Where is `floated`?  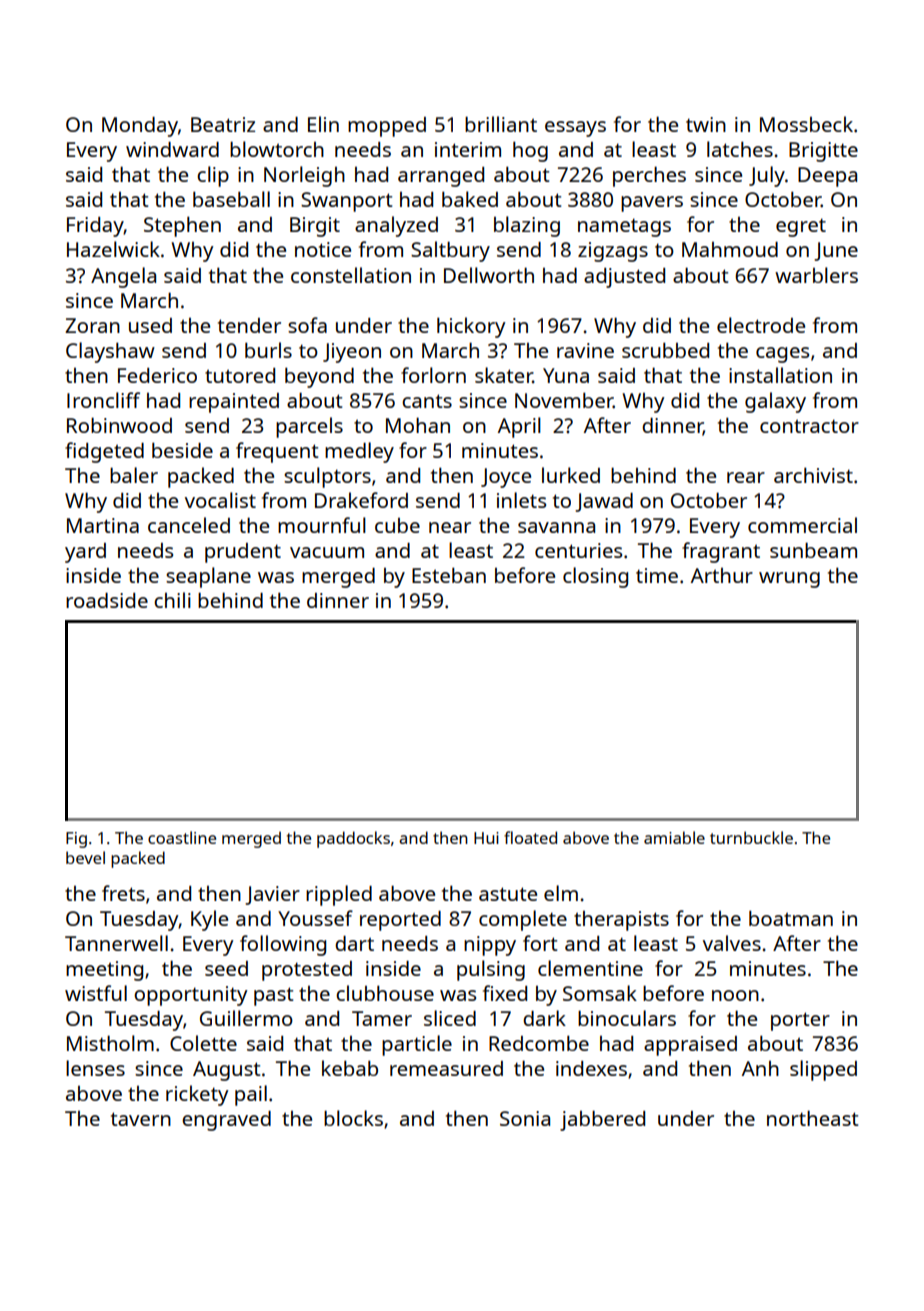
floated is located at coordinates (530, 837).
